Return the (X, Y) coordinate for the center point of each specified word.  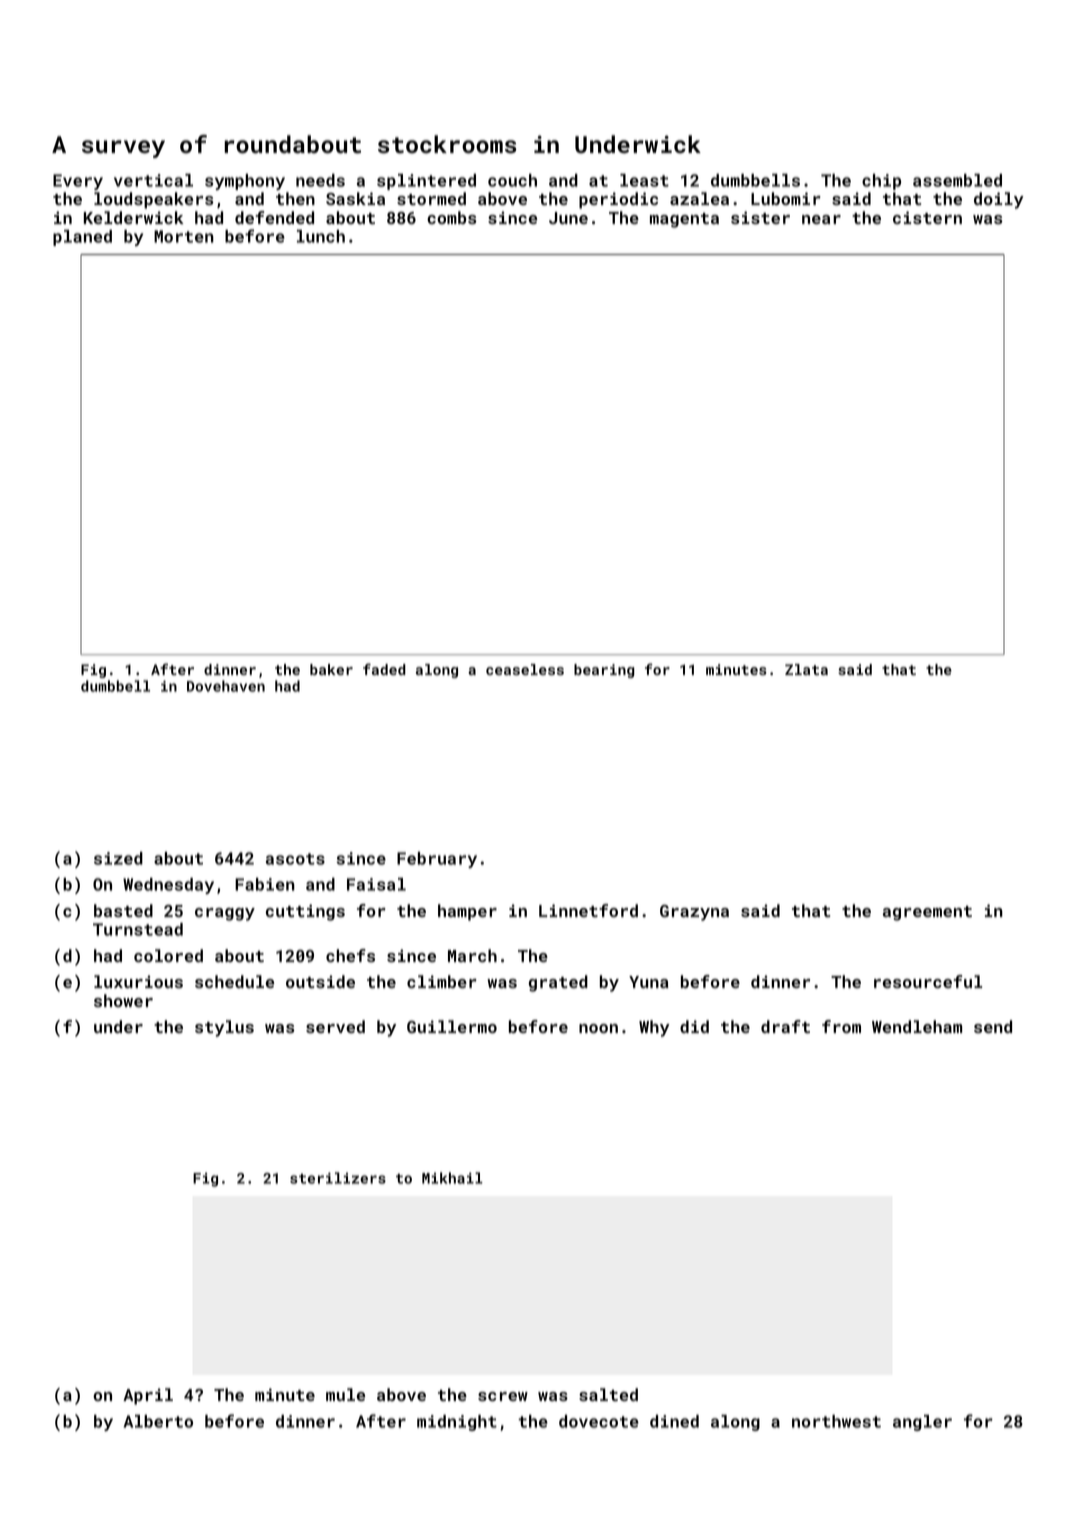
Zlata (806, 669)
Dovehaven (226, 686)
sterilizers (338, 1178)
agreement (927, 913)
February (437, 860)
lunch (321, 236)
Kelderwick (133, 217)
